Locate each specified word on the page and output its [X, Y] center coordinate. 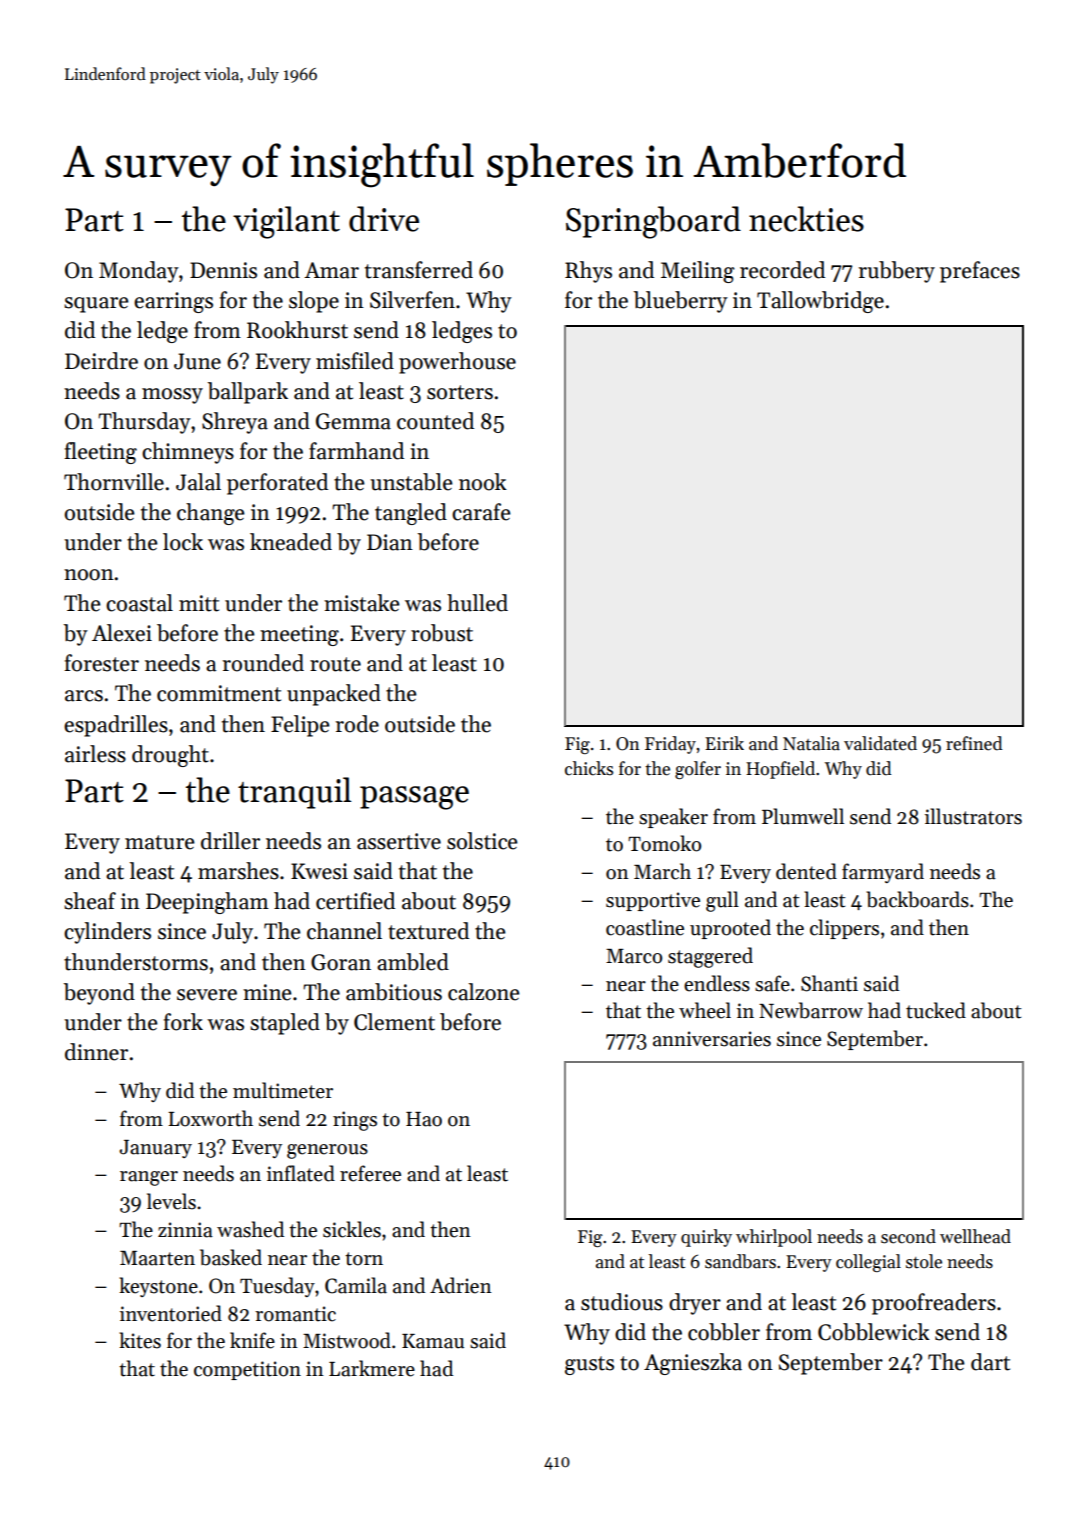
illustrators [973, 816]
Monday [139, 272]
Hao [424, 1119]
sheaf [90, 901]
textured [428, 931]
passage [414, 798]
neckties [806, 219]
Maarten [157, 1258]
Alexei [122, 633]
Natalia [811, 743]
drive [384, 219]
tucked [936, 1010]
